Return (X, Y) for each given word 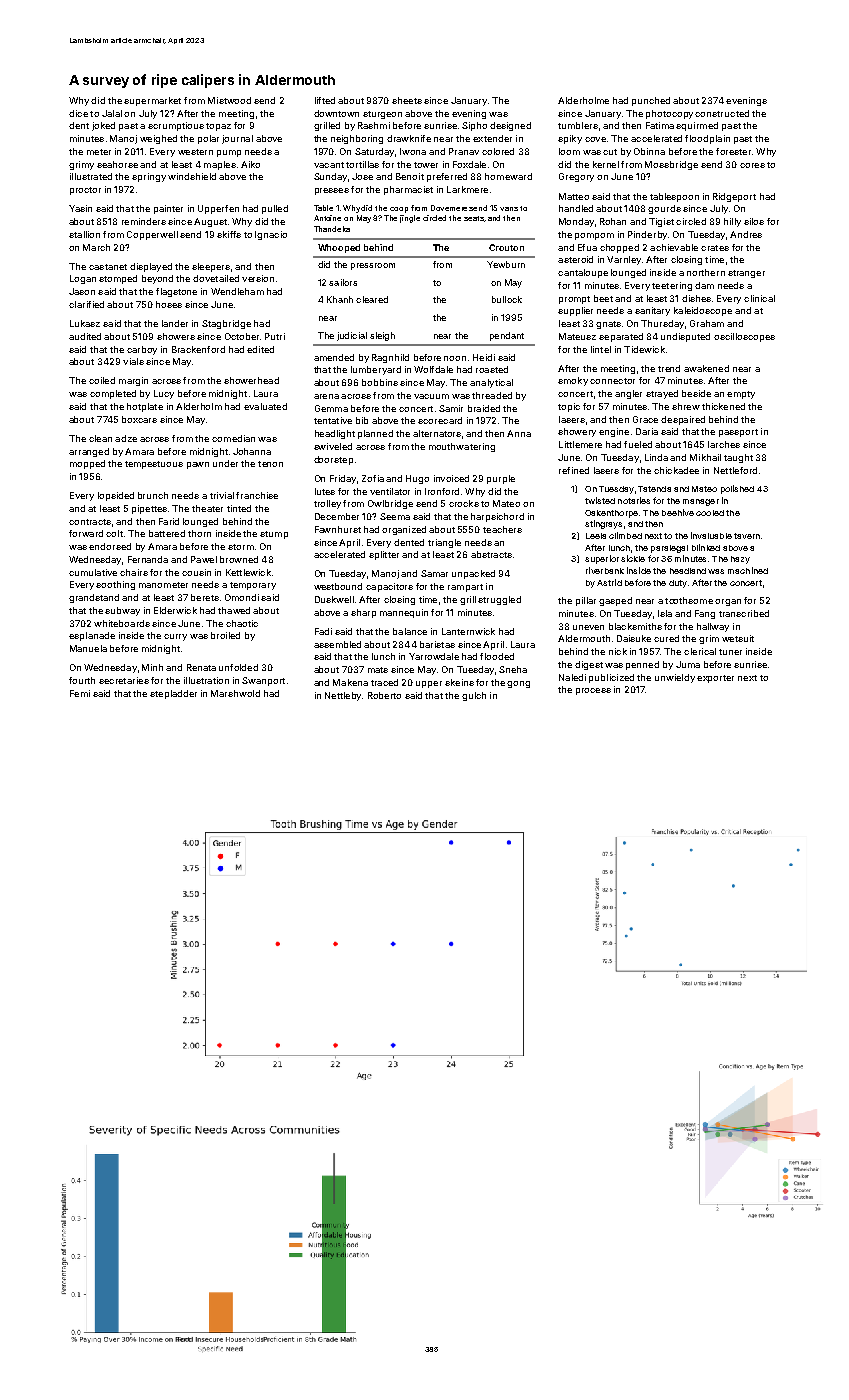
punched (651, 101)
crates (715, 248)
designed (510, 126)
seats (474, 218)
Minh (152, 667)
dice (78, 113)
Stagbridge (226, 324)
